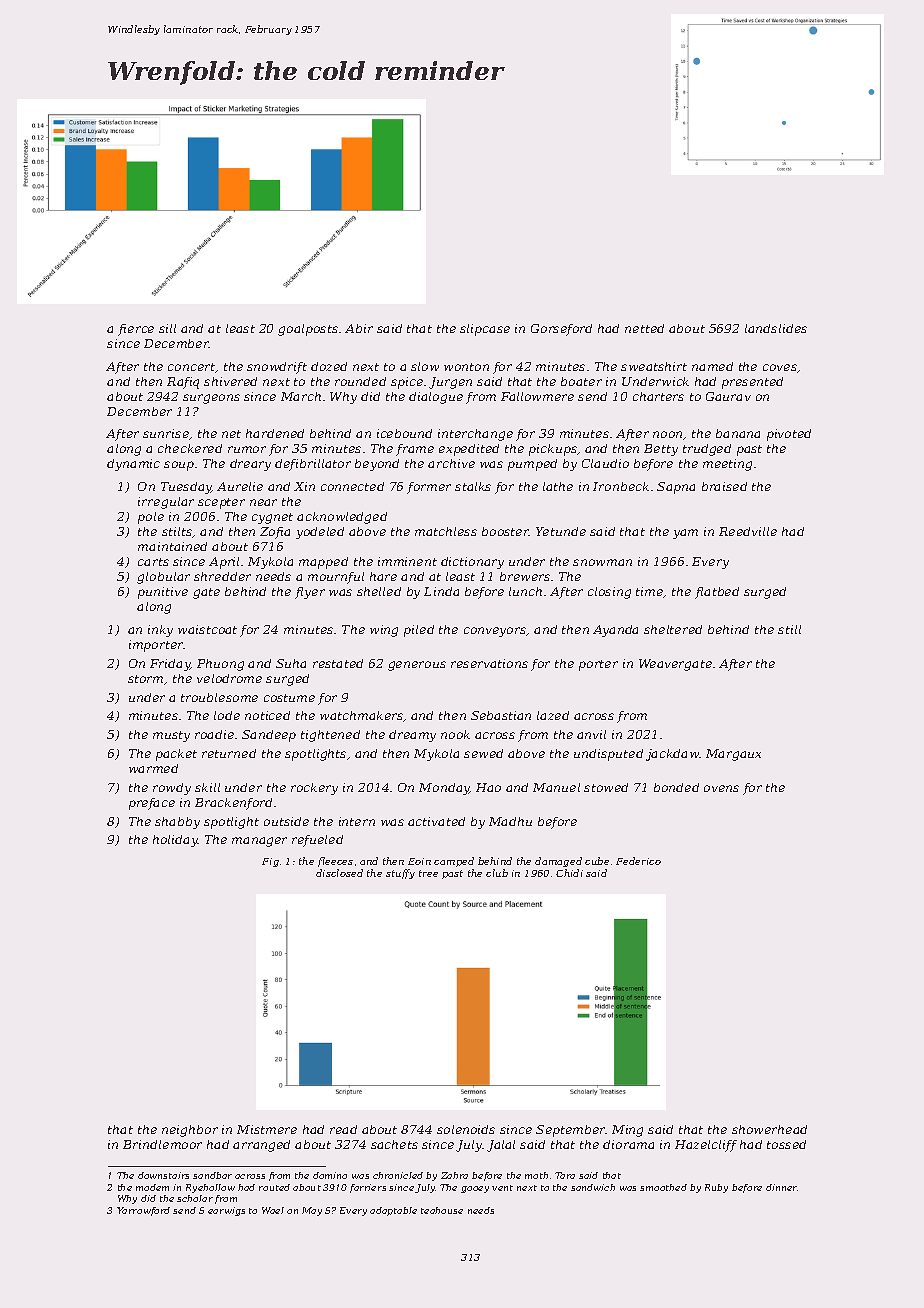  Describe the element at coordinates (362, 716) in the screenshot. I see `watchmakers` at that location.
